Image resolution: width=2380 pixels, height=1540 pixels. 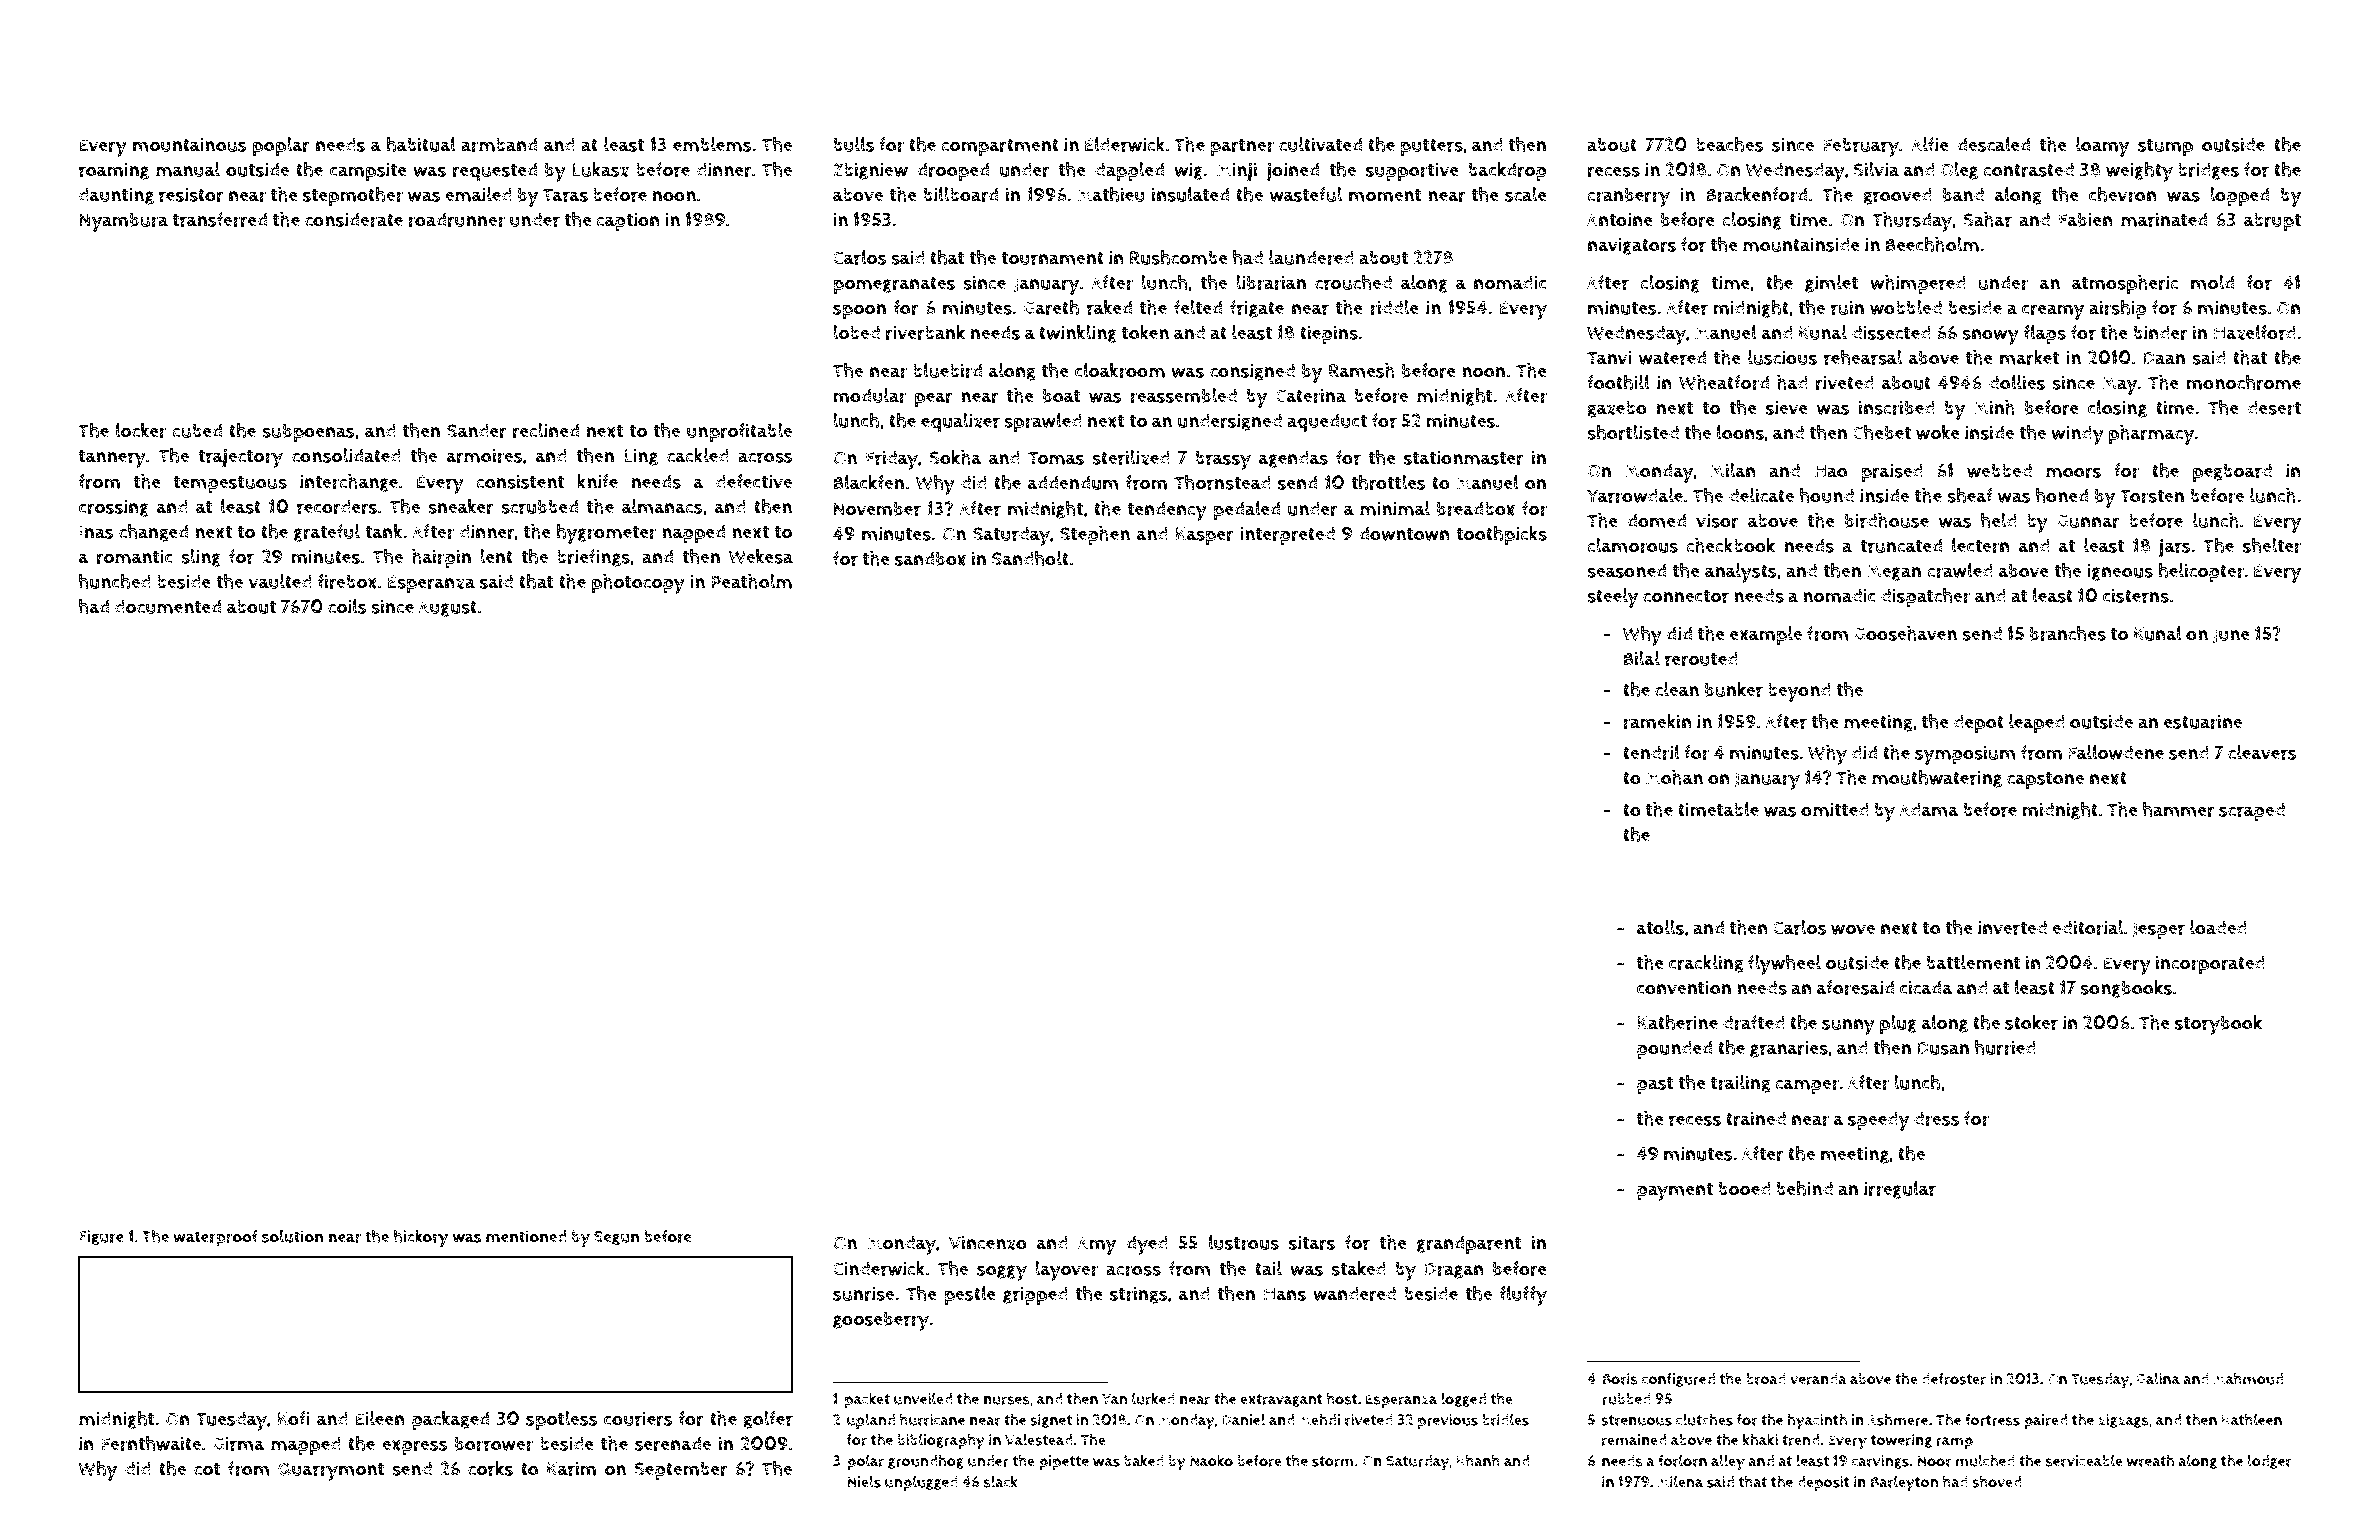 I want to click on moors, so click(x=2073, y=472).
